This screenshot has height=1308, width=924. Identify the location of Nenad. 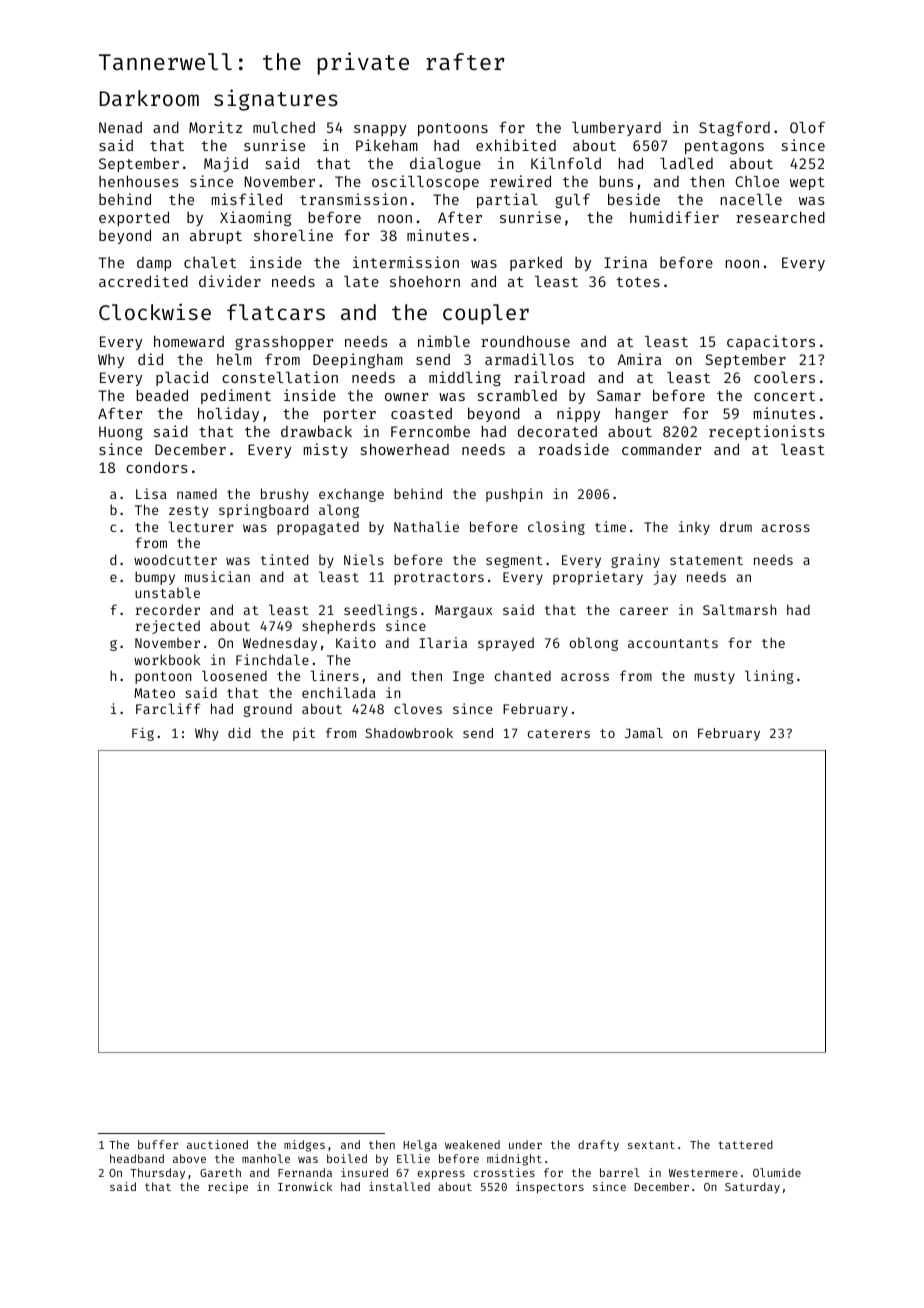
(120, 127).
